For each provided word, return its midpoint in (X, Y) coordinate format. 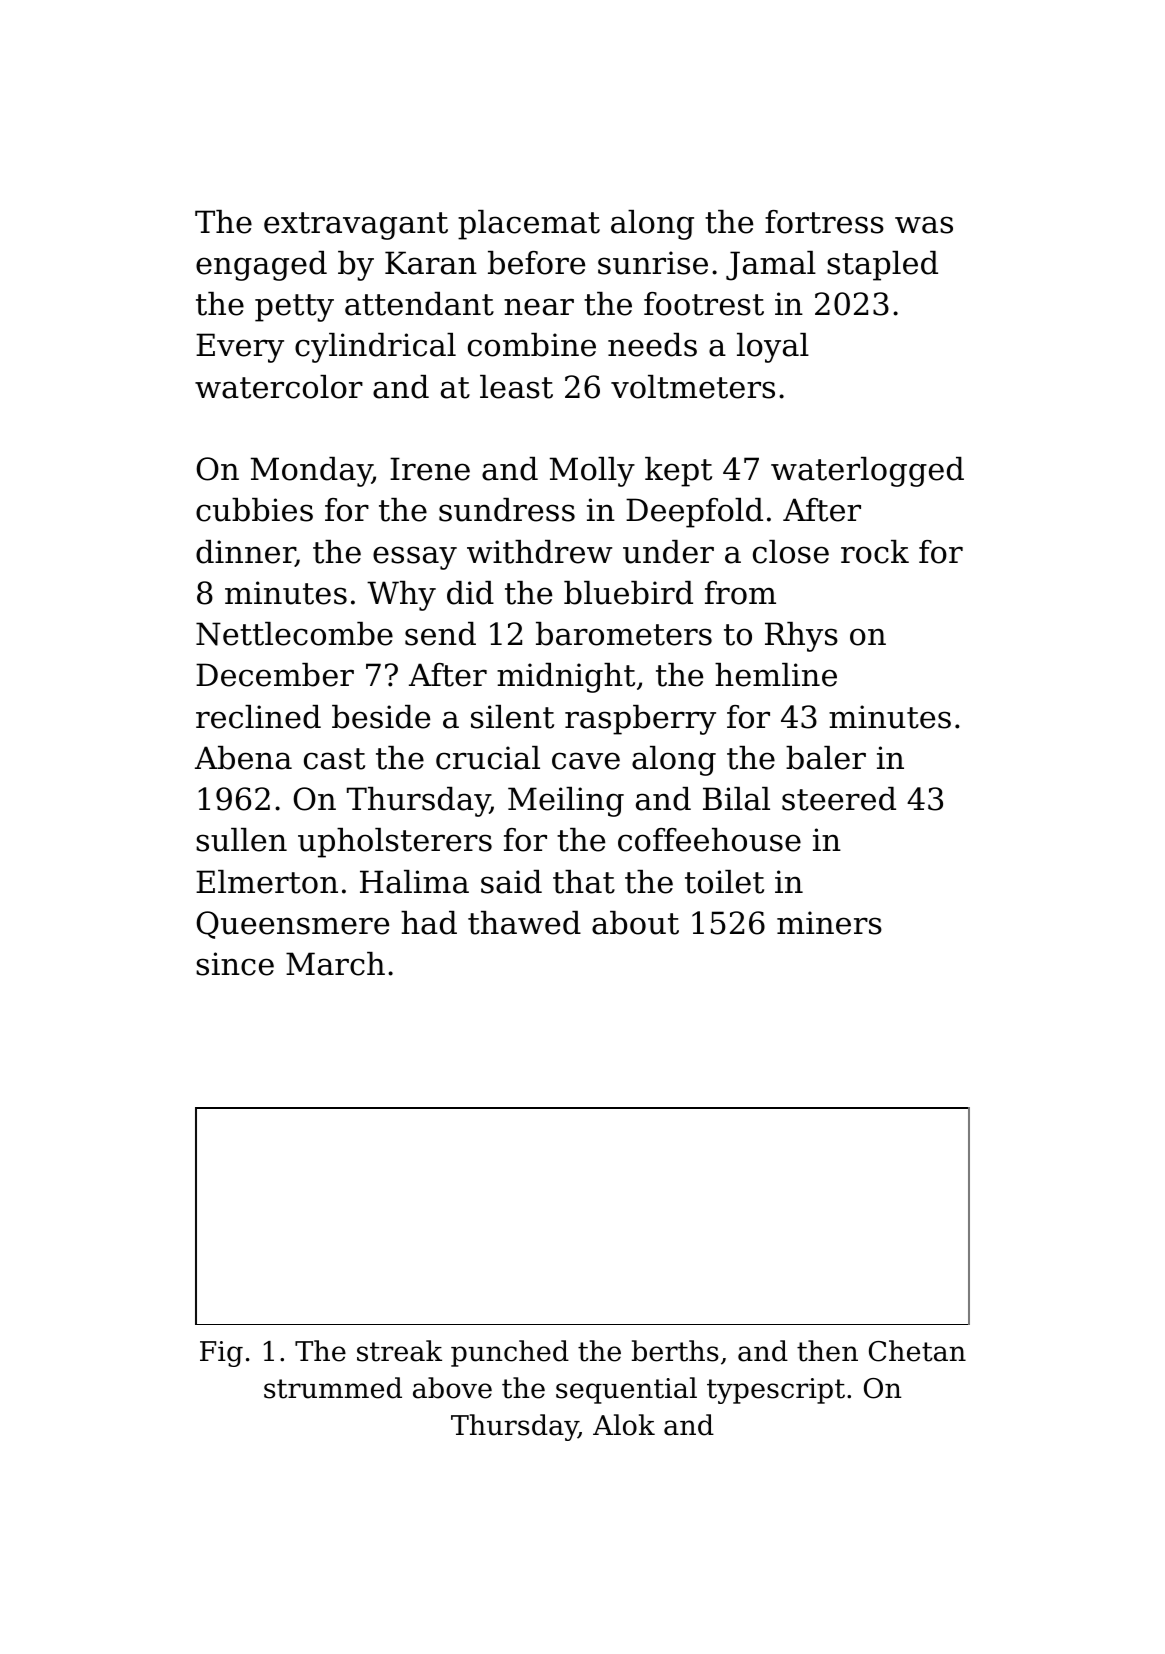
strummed (333, 1388)
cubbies (254, 510)
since (235, 964)
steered (839, 799)
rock (875, 552)
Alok (624, 1425)
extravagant (356, 226)
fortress (824, 222)
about (635, 923)
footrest (704, 304)
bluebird (628, 593)
